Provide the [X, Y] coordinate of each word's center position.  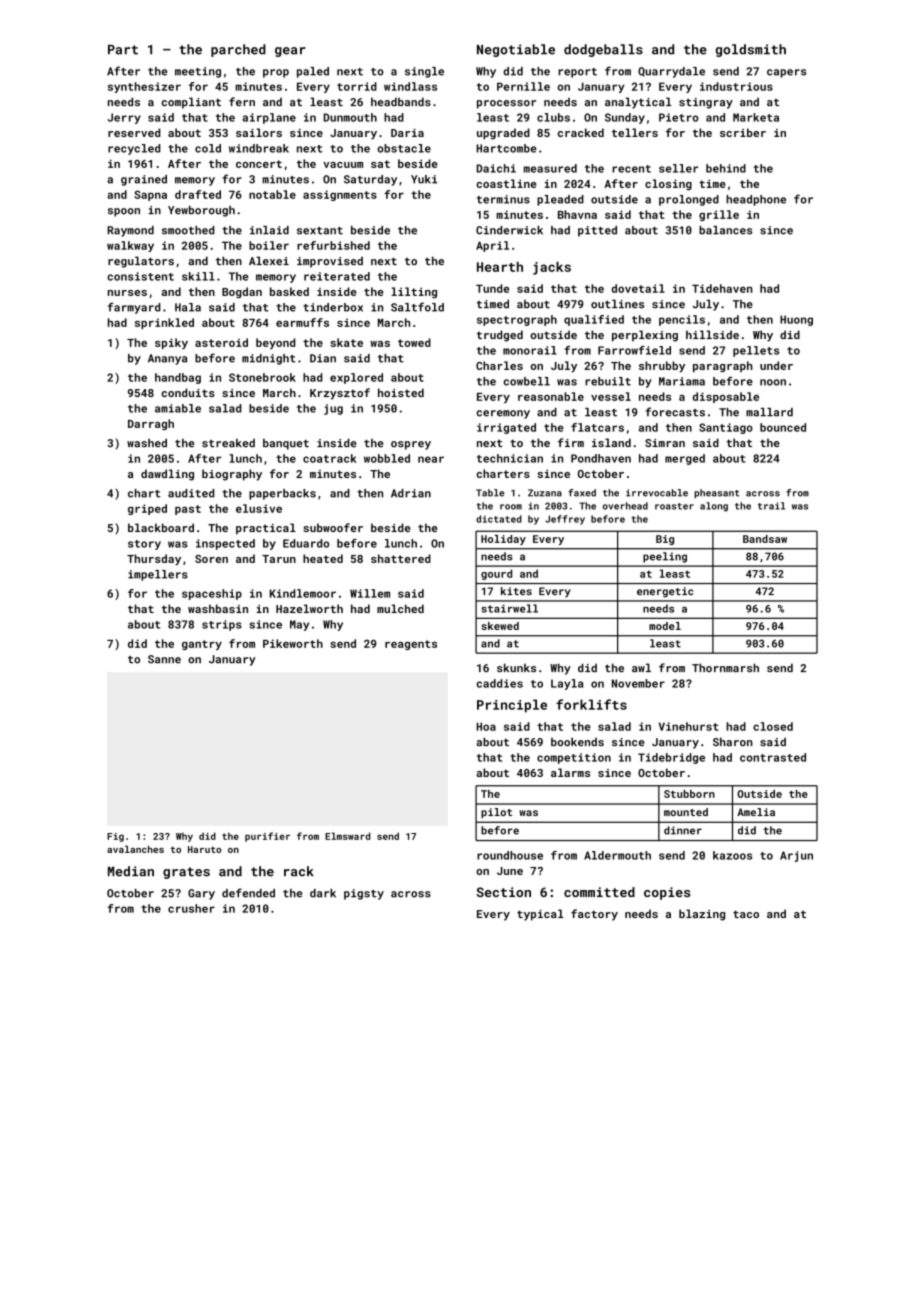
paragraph [723, 367]
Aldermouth [617, 855]
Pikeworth [293, 643]
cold [208, 148]
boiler [269, 245]
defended [248, 893]
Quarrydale [671, 72]
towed [414, 342]
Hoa [486, 726]
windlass [410, 86]
